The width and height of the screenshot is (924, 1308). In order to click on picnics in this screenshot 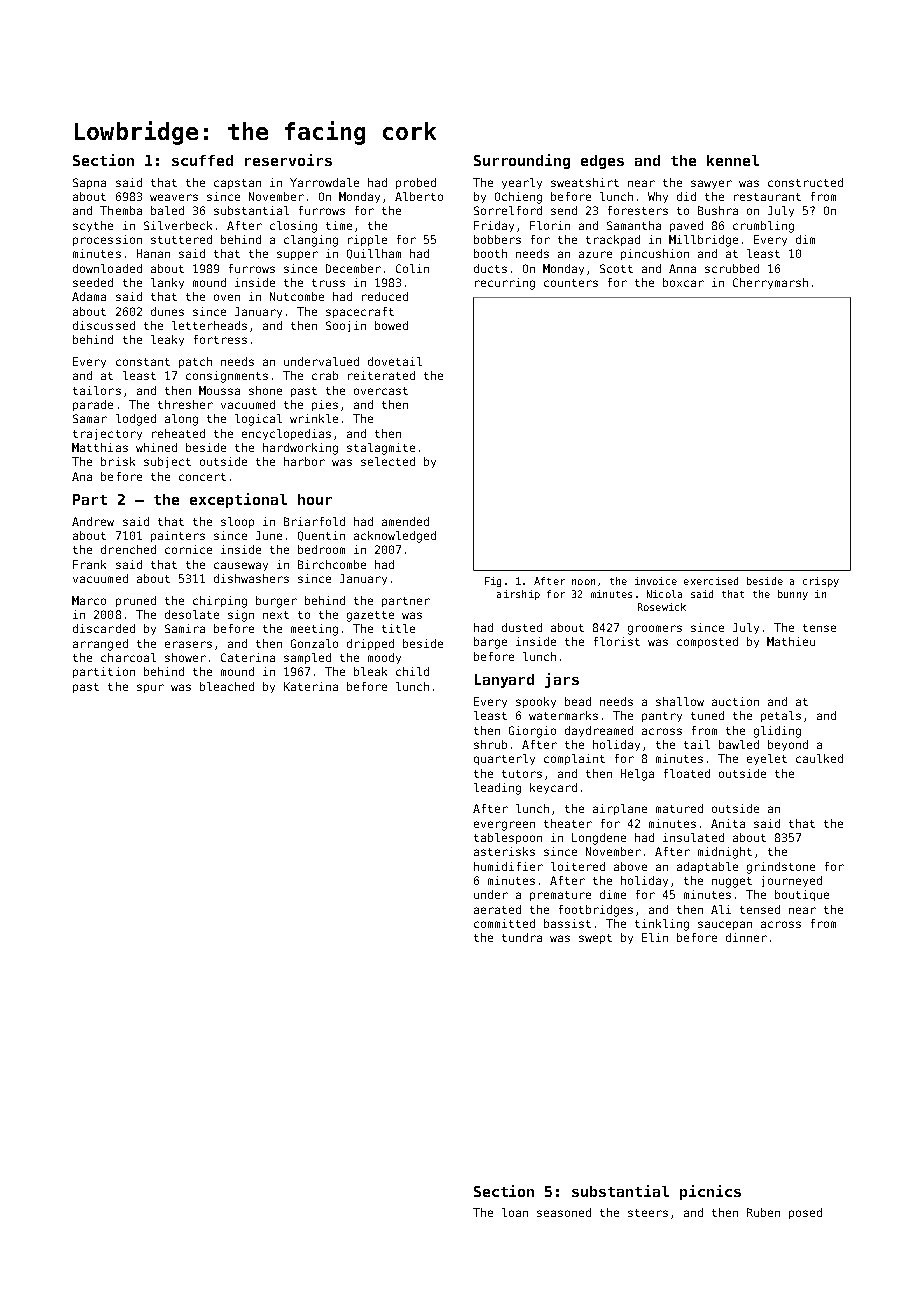, I will do `click(710, 1192)`.
